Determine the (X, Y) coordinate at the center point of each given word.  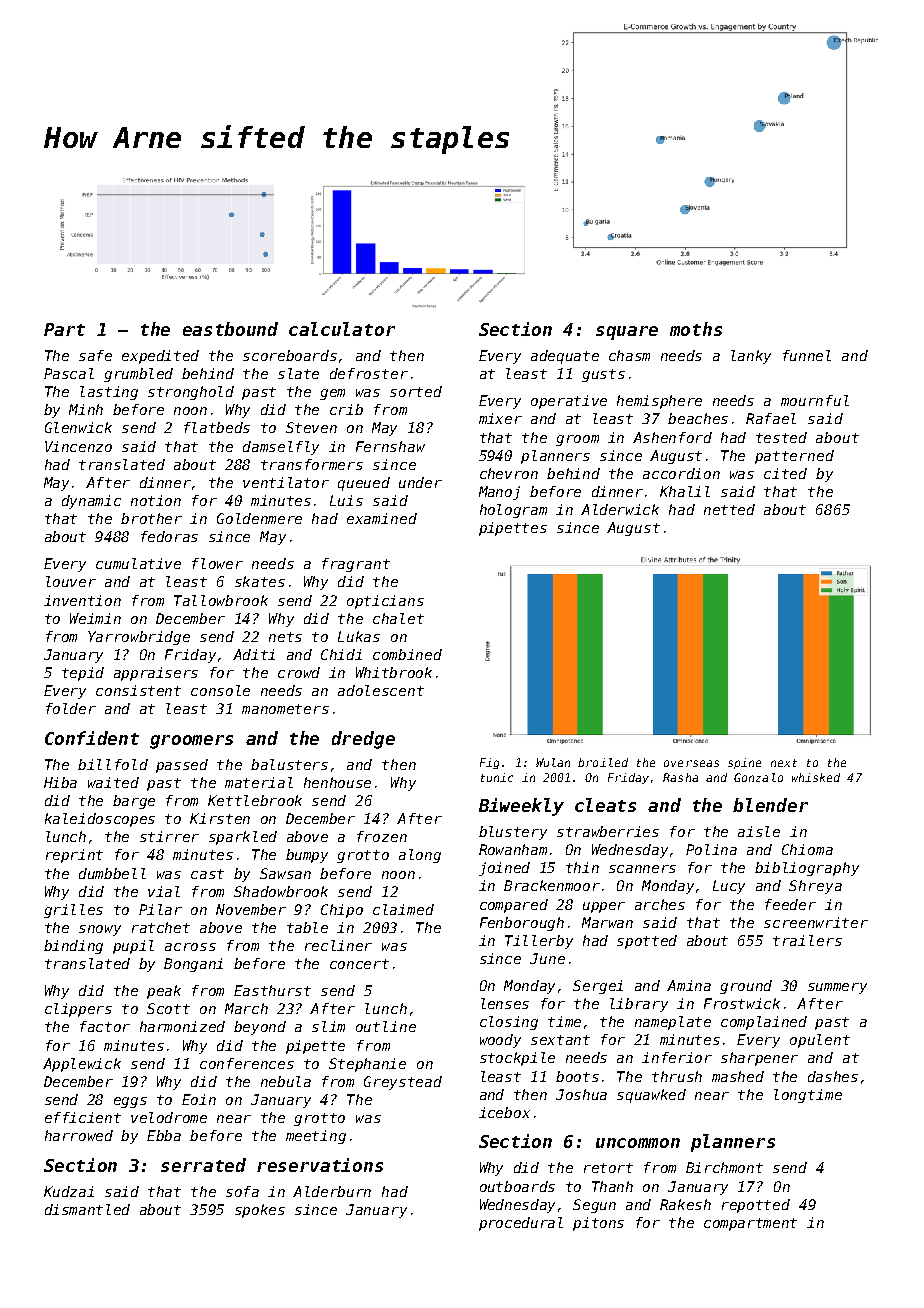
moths (696, 329)
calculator (342, 329)
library (639, 1005)
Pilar (160, 909)
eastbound (230, 329)
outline (386, 1026)
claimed (403, 909)
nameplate (673, 1023)
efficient (83, 1117)
